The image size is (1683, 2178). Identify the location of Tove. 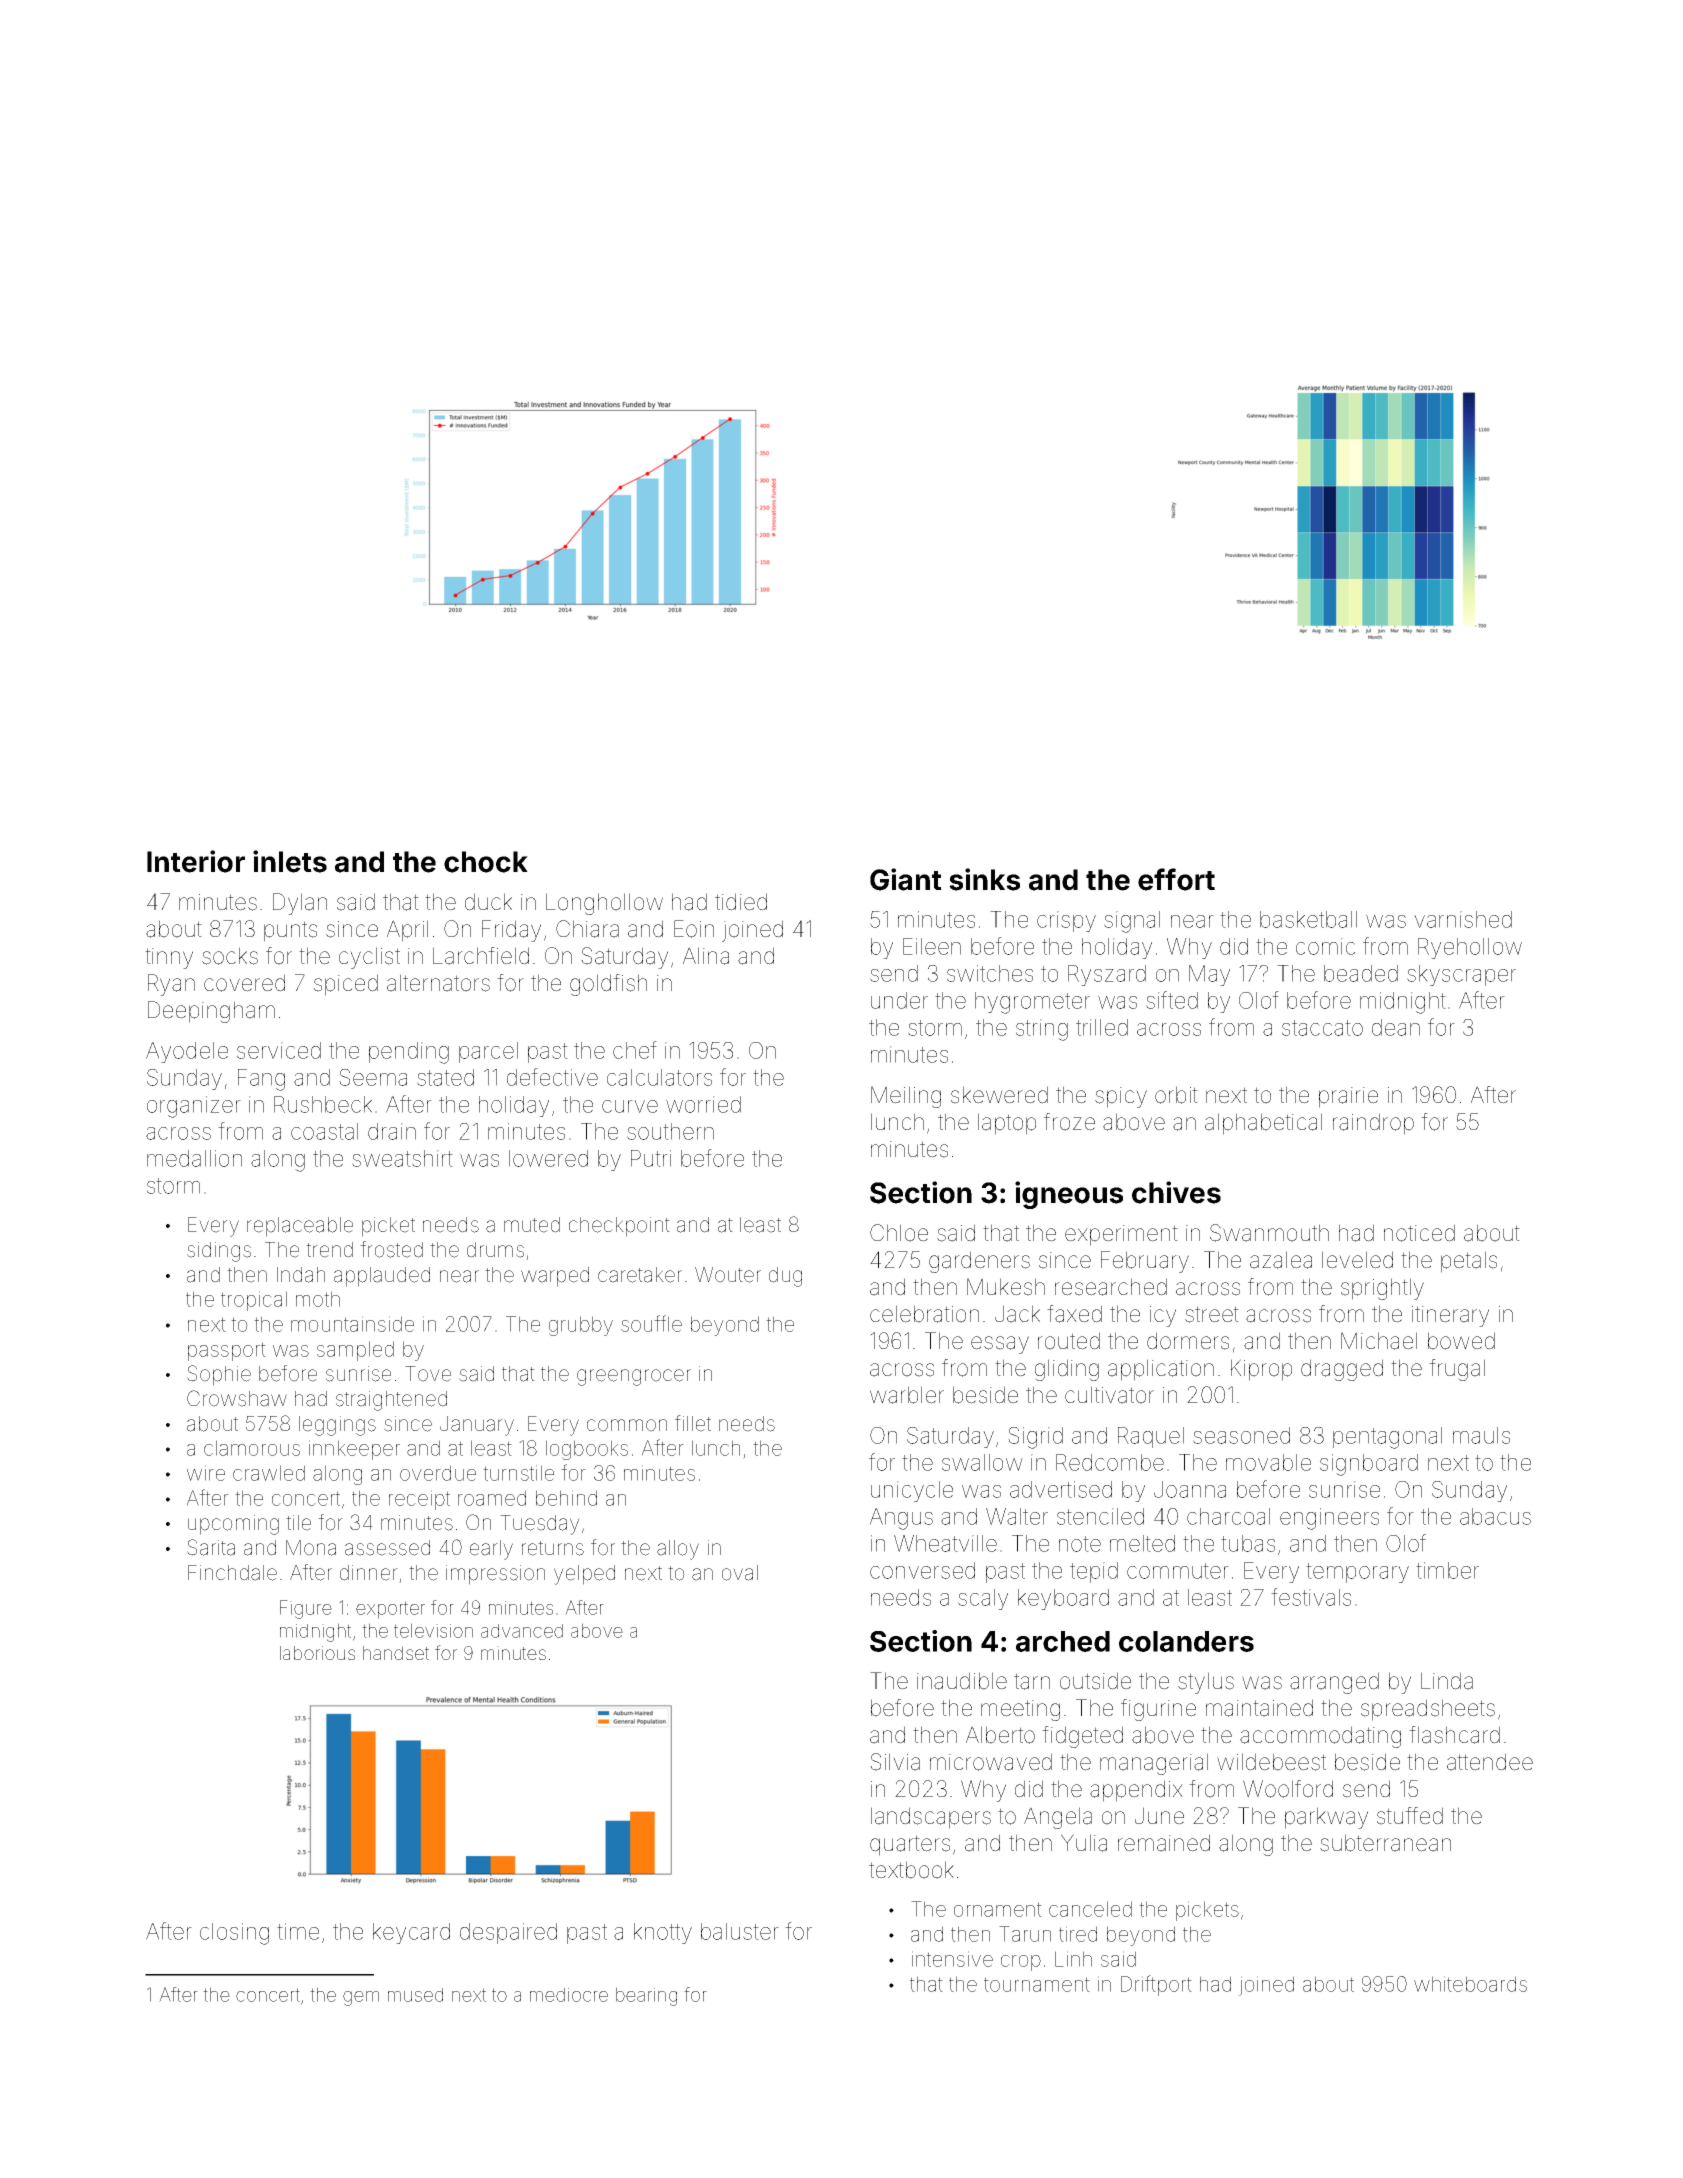
(428, 1374).
